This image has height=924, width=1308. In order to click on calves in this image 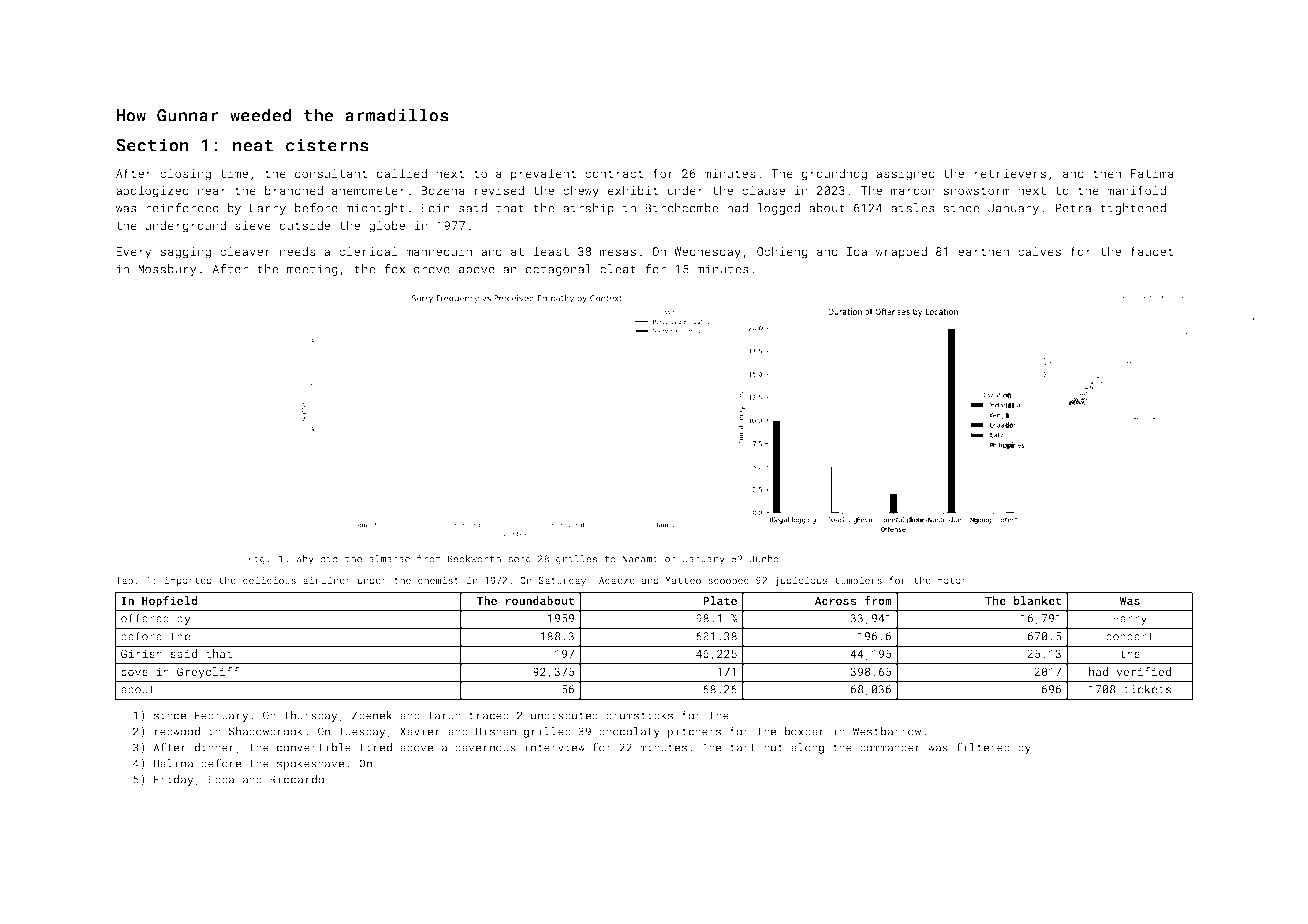, I will do `click(1039, 251)`.
